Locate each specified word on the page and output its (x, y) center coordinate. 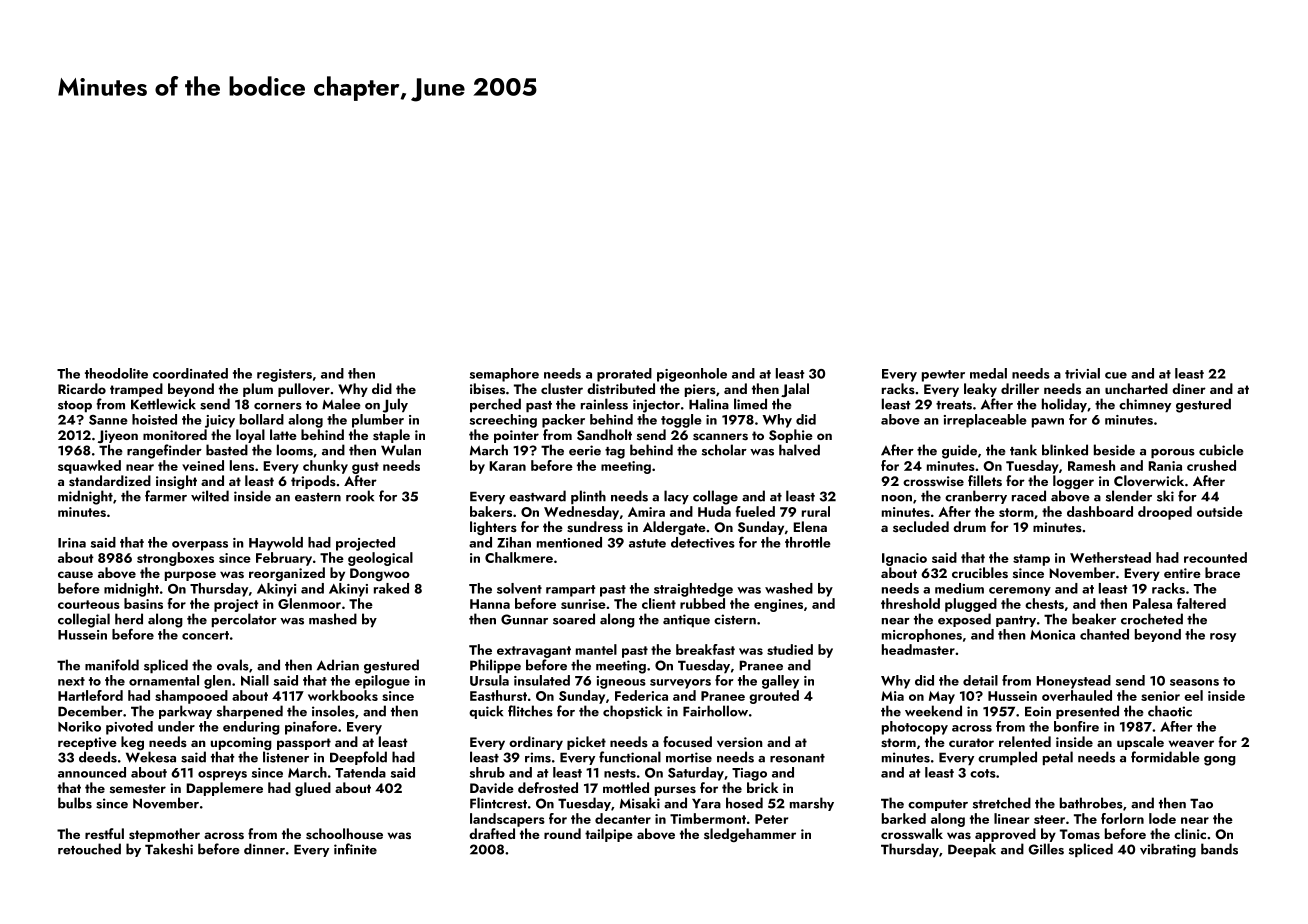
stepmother (164, 835)
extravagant (534, 652)
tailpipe (609, 835)
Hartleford (90, 695)
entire (1182, 573)
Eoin (1038, 711)
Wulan (401, 450)
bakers (491, 511)
